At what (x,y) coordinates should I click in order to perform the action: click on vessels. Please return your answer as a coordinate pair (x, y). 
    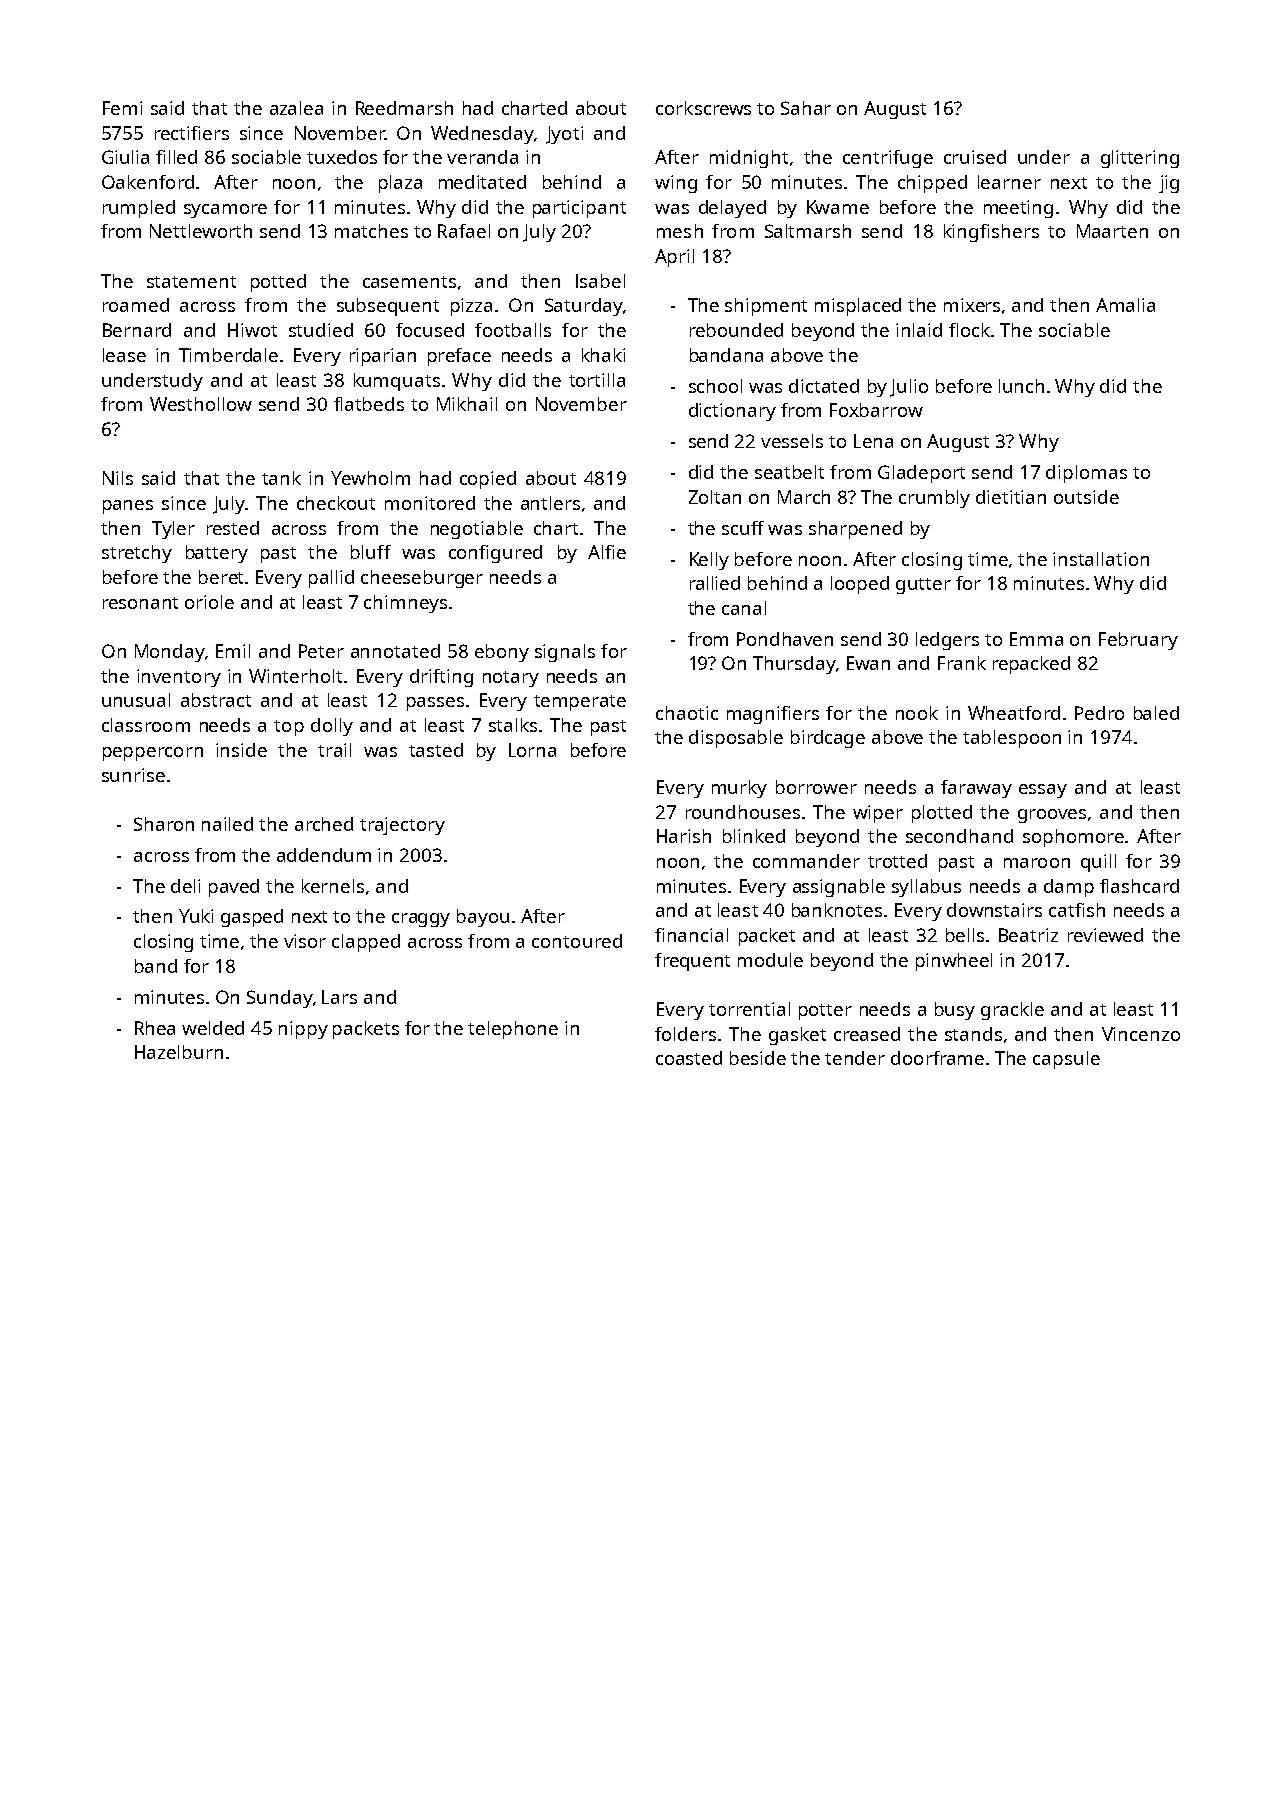
    Looking at the image, I should click on (792, 441).
